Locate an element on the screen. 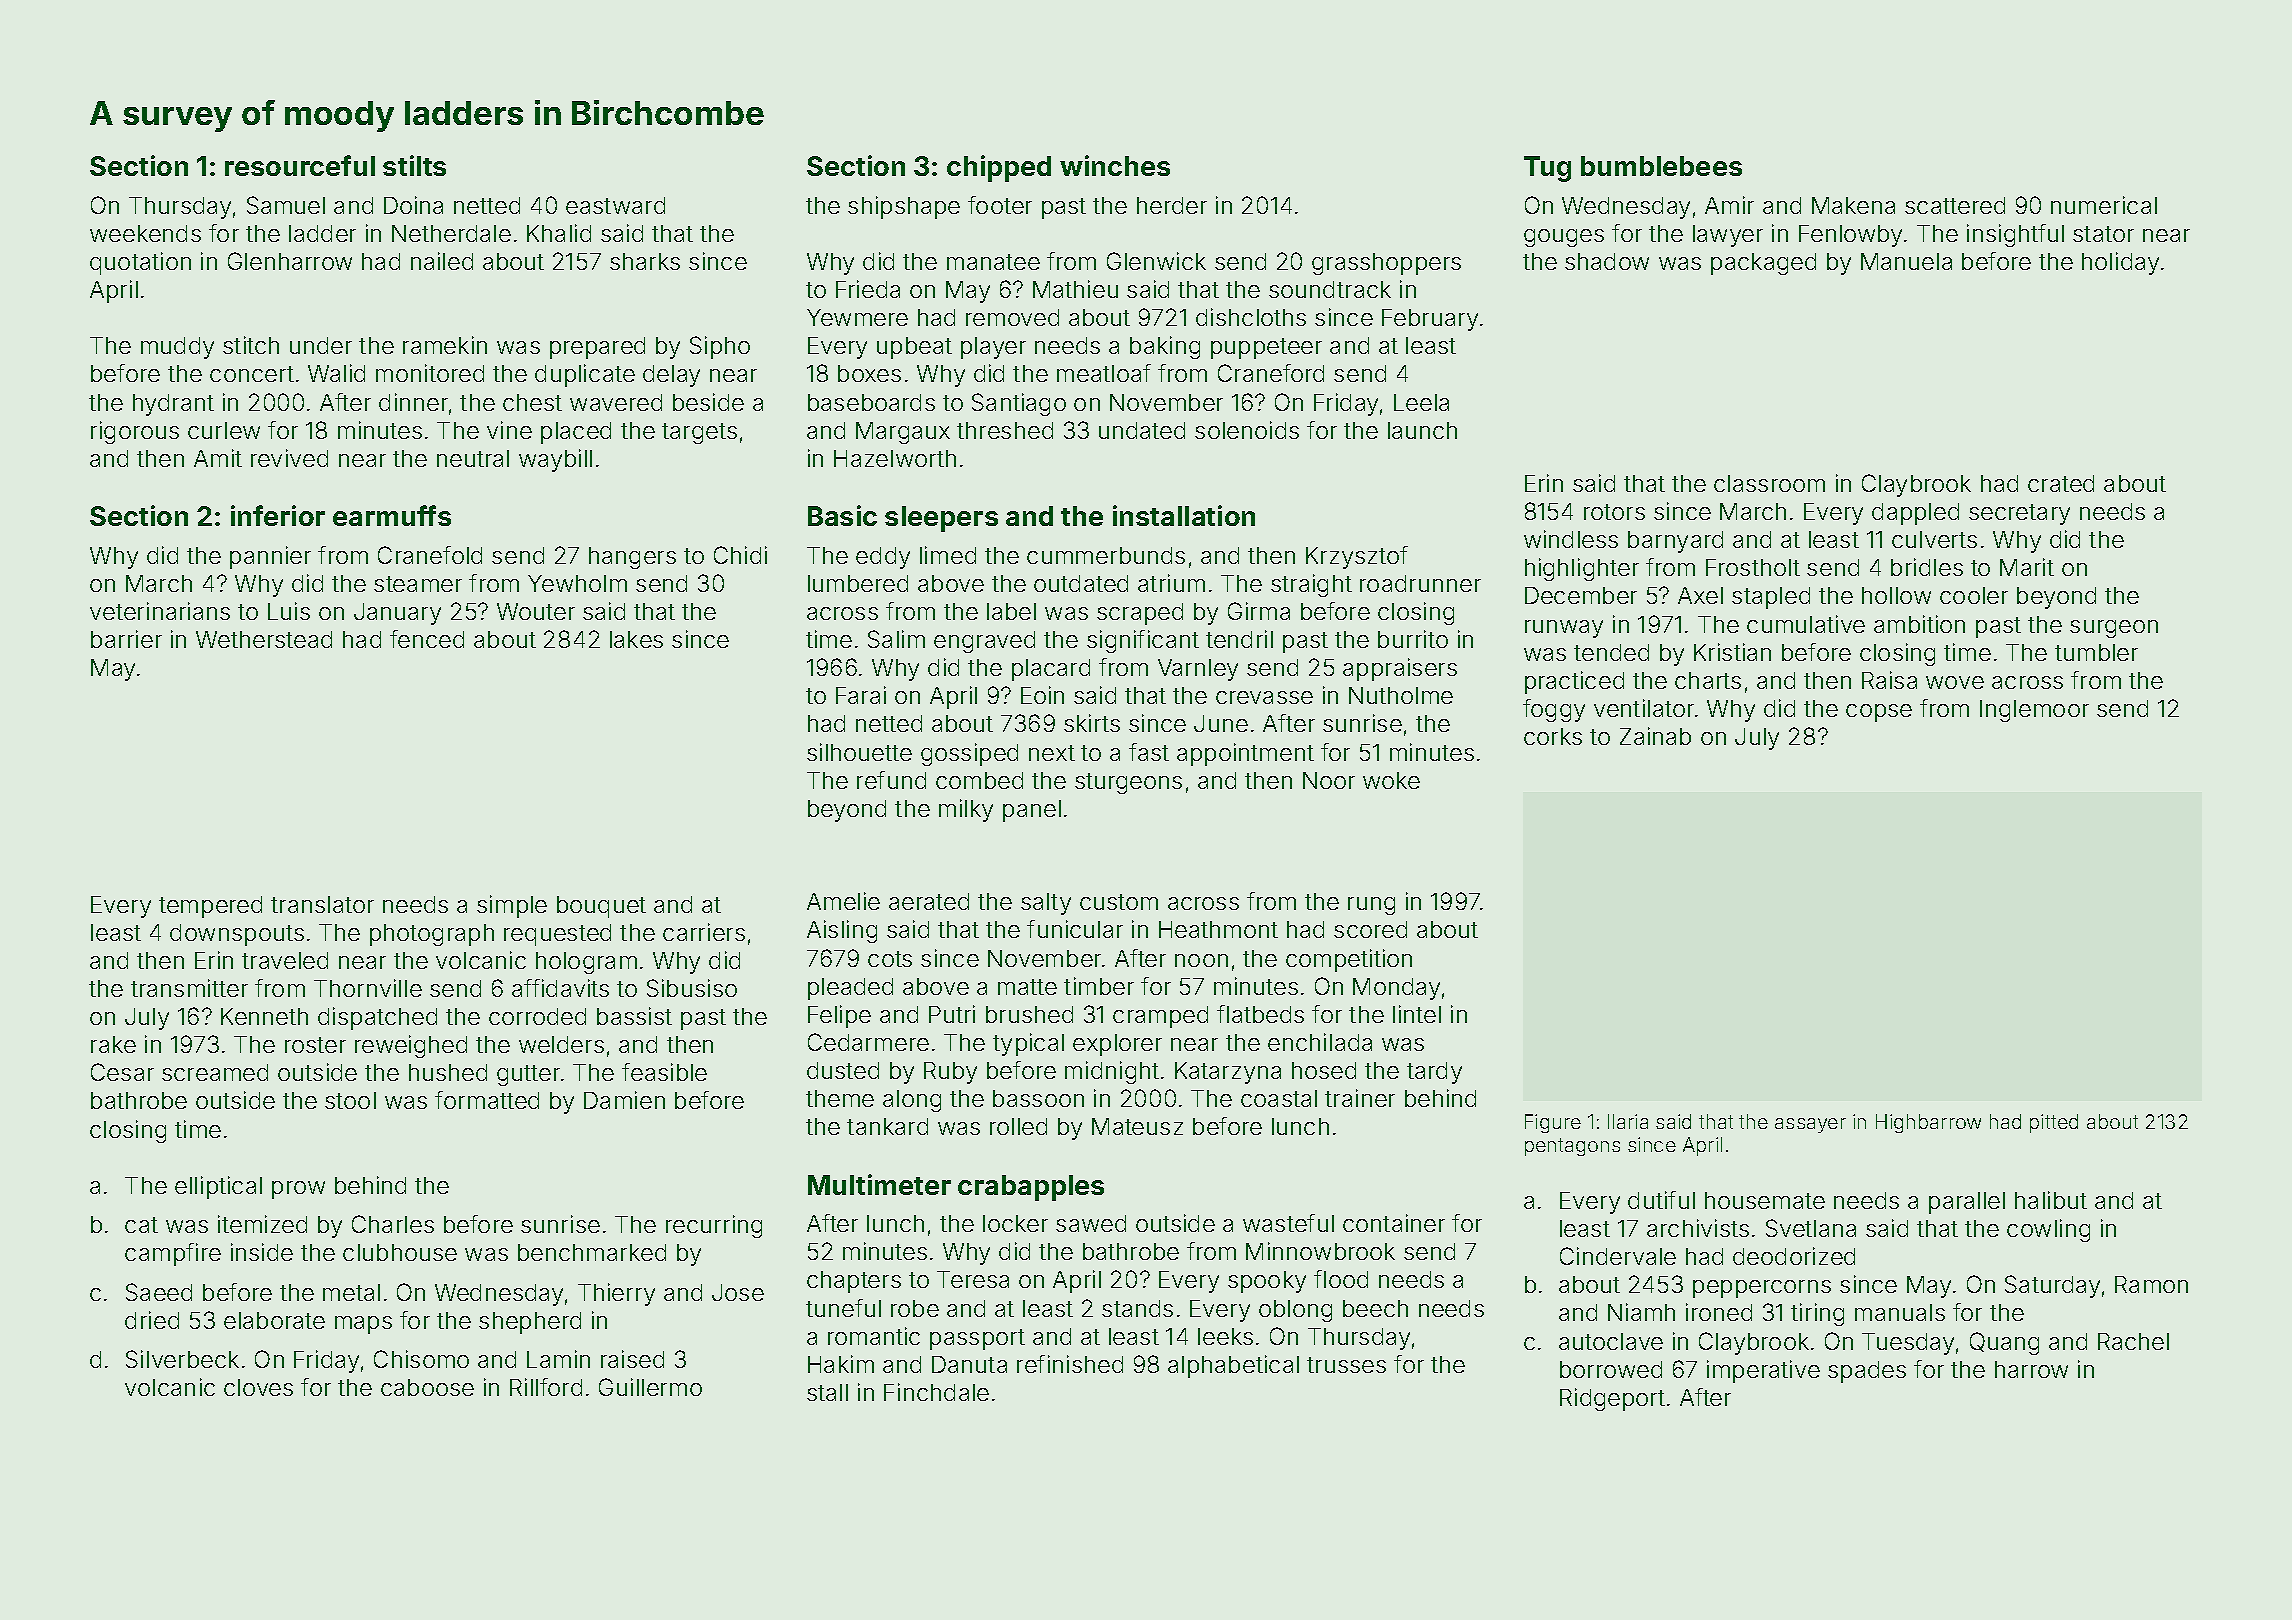  assayer is located at coordinates (1810, 1125).
